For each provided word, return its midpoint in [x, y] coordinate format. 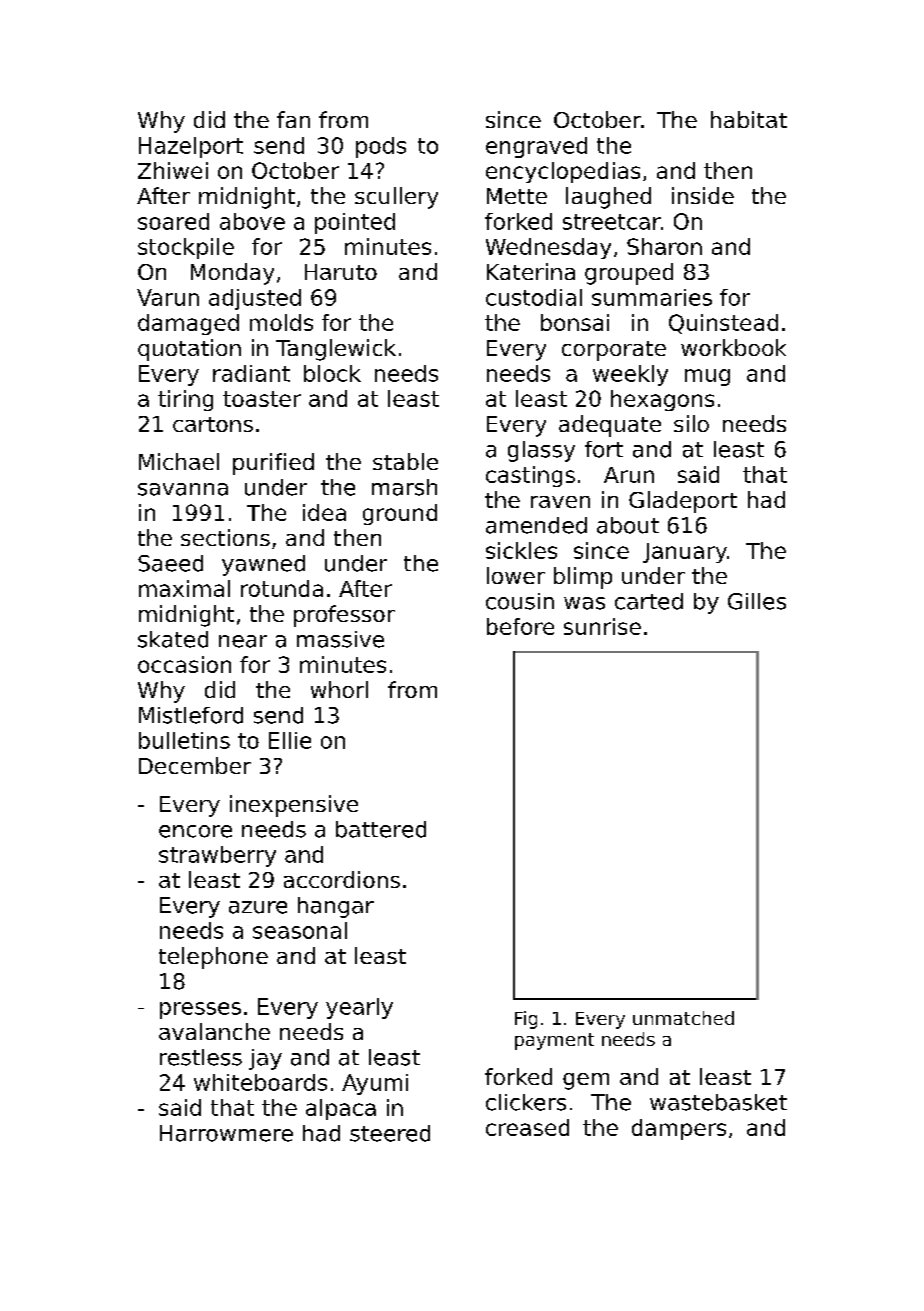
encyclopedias [563, 172]
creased [527, 1127]
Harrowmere [226, 1133]
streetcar [612, 222]
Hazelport [191, 147]
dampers [679, 1129]
